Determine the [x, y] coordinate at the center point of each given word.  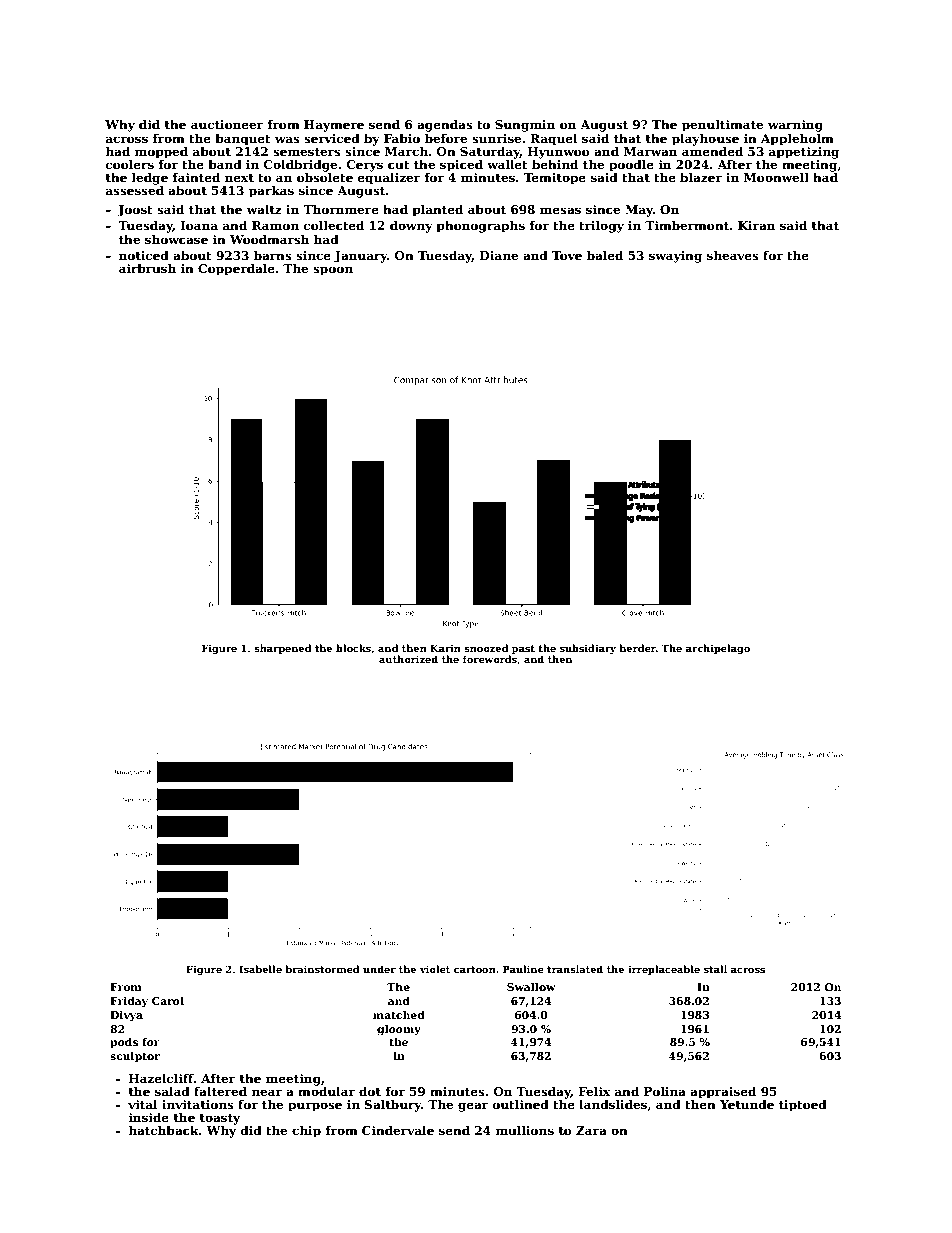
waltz [264, 209]
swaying [675, 257]
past [523, 649]
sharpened [282, 649]
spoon [333, 271]
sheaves [733, 255]
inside [148, 1117]
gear [473, 1107]
